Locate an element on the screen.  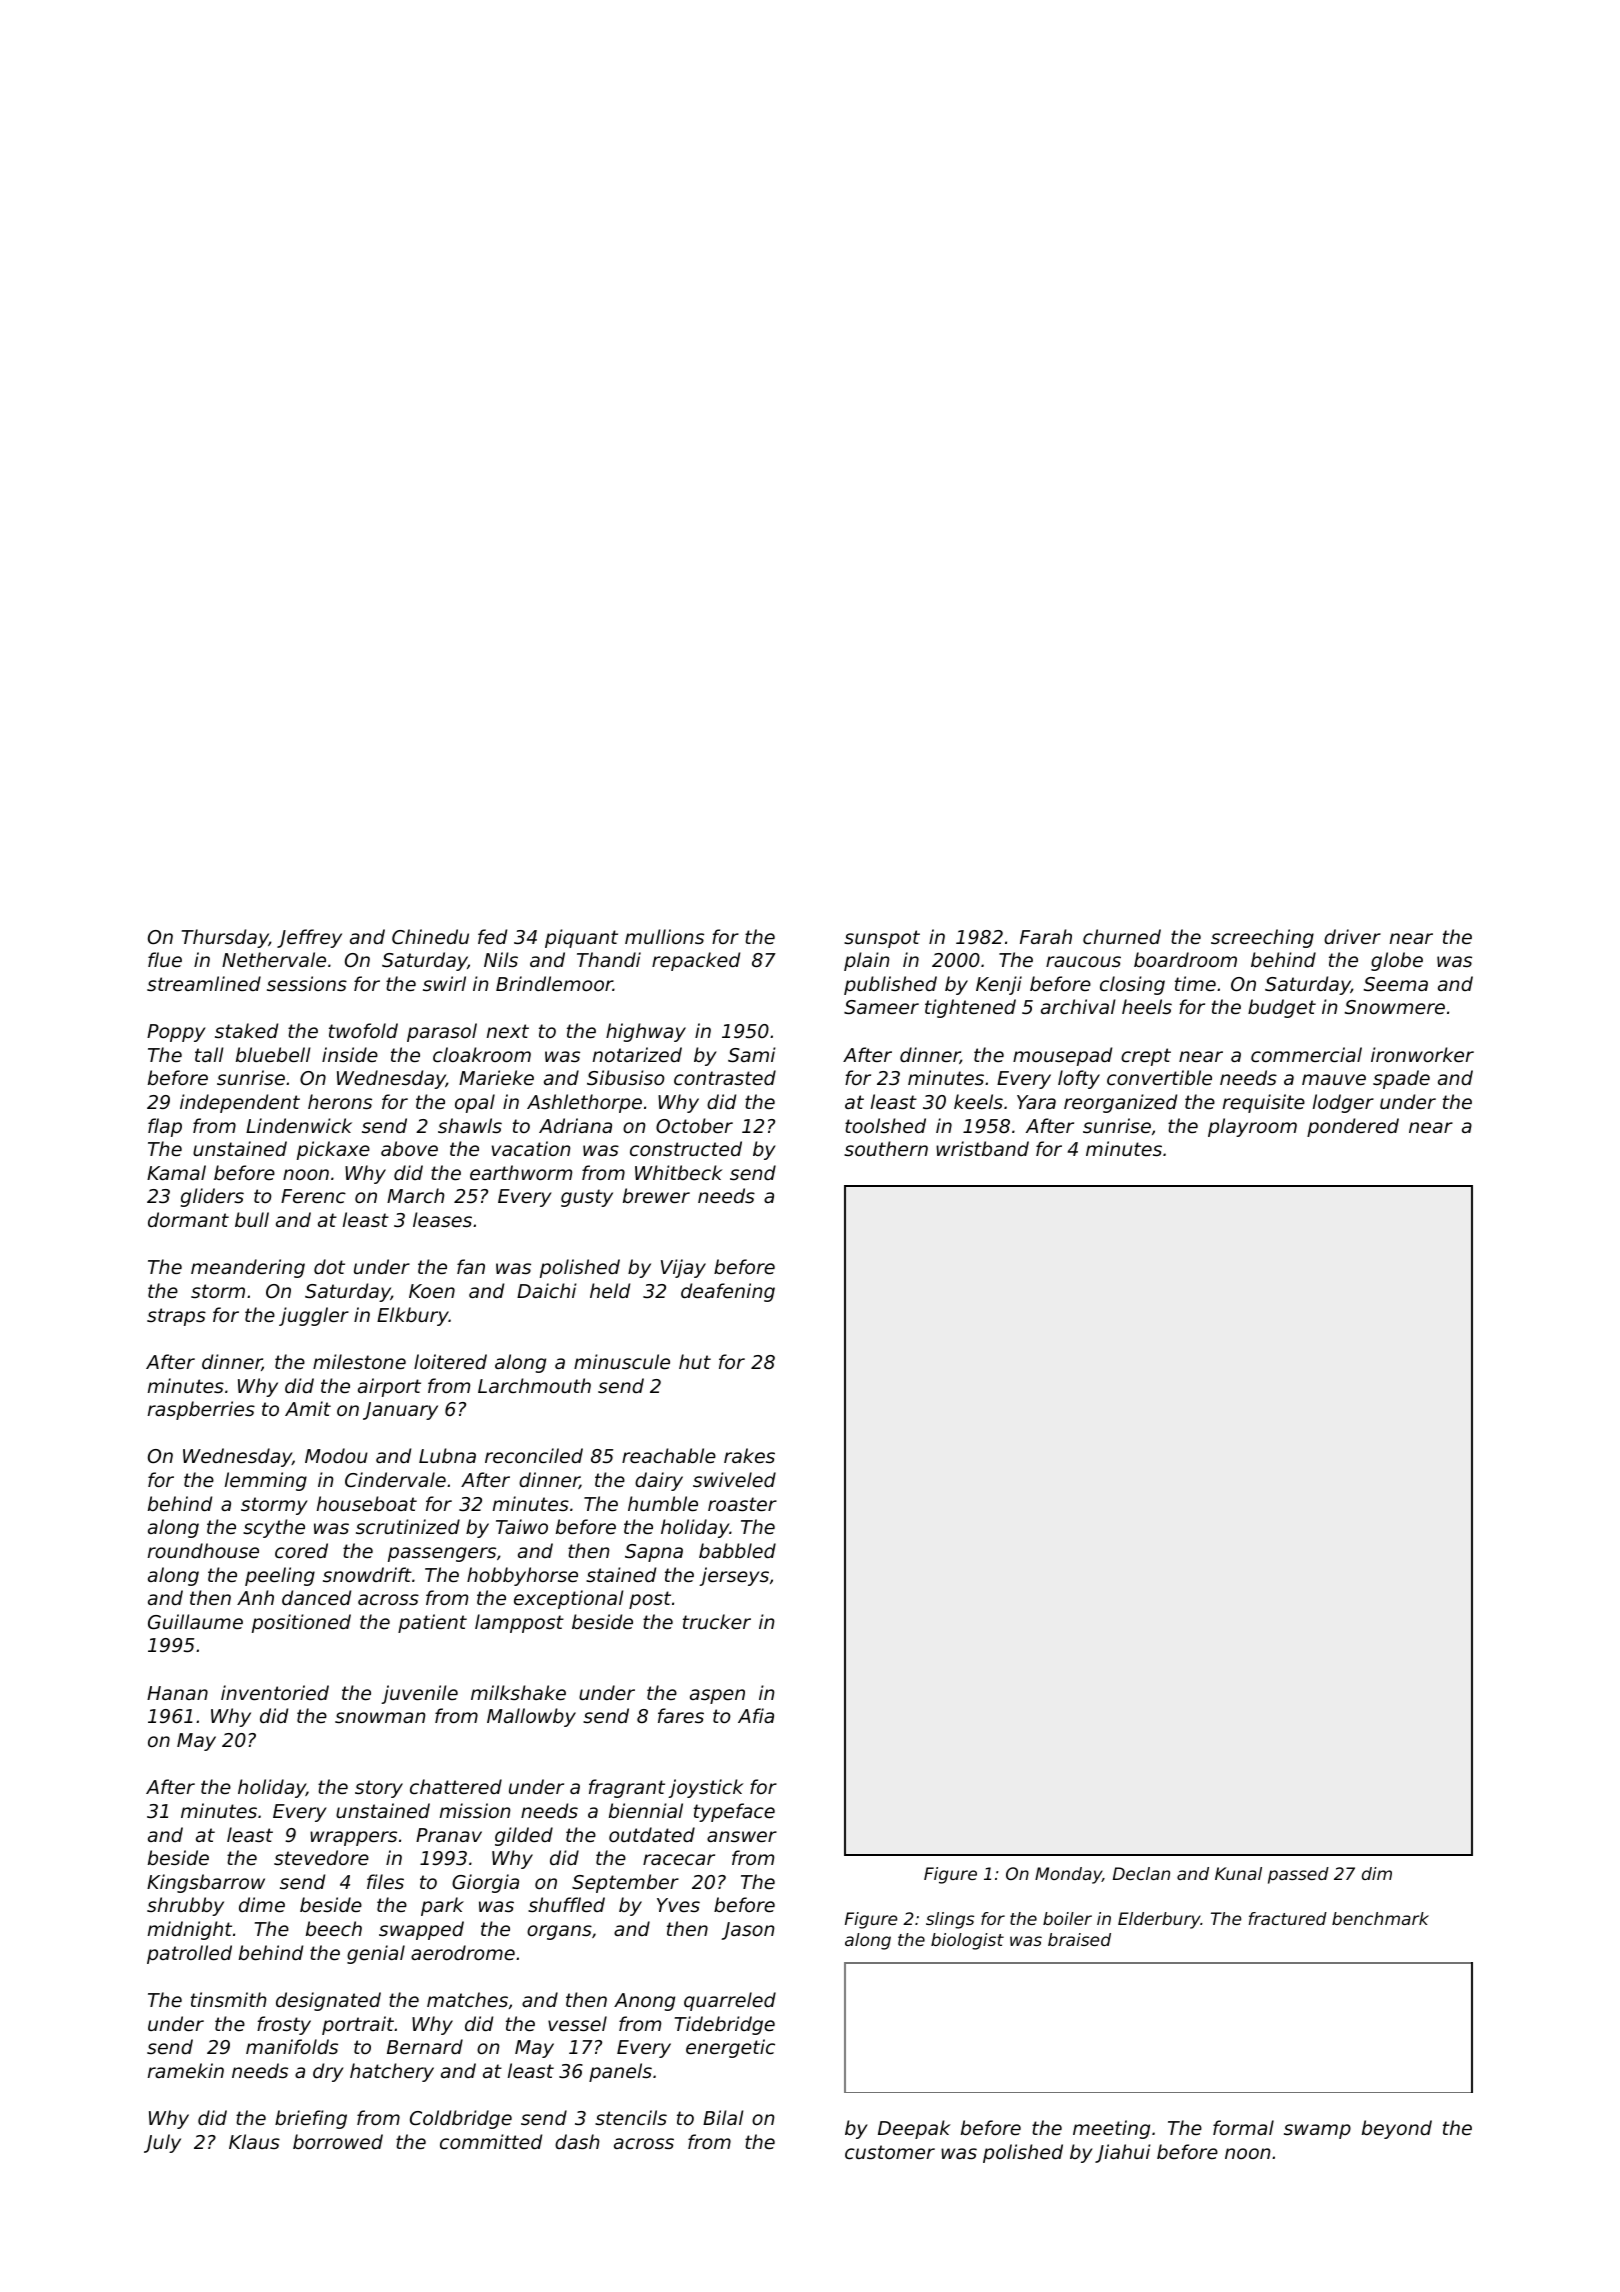
borrowed is located at coordinates (338, 2141).
